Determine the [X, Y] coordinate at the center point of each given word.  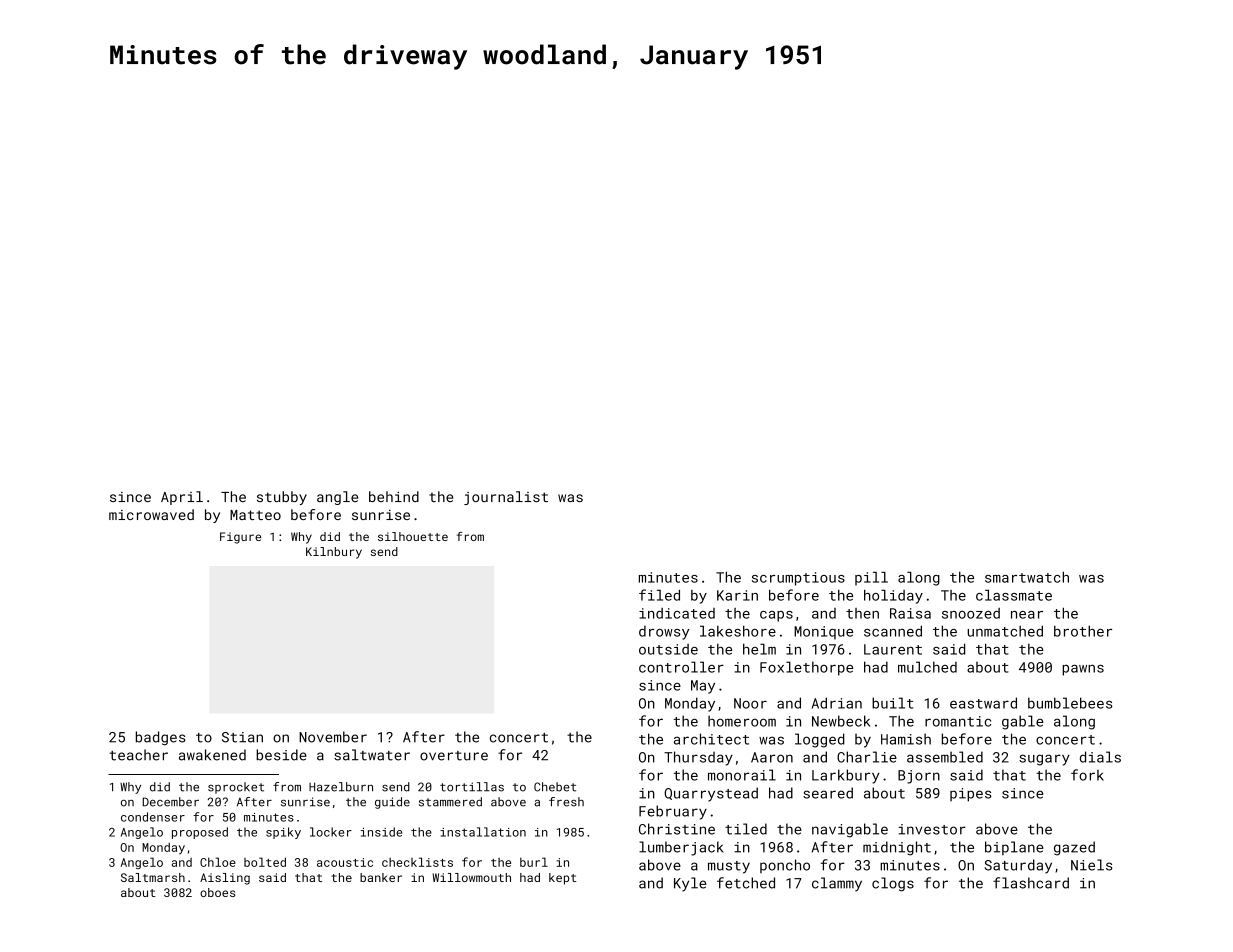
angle [337, 498]
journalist [506, 498]
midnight [897, 848]
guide [392, 803]
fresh [566, 802]
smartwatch [1027, 577]
